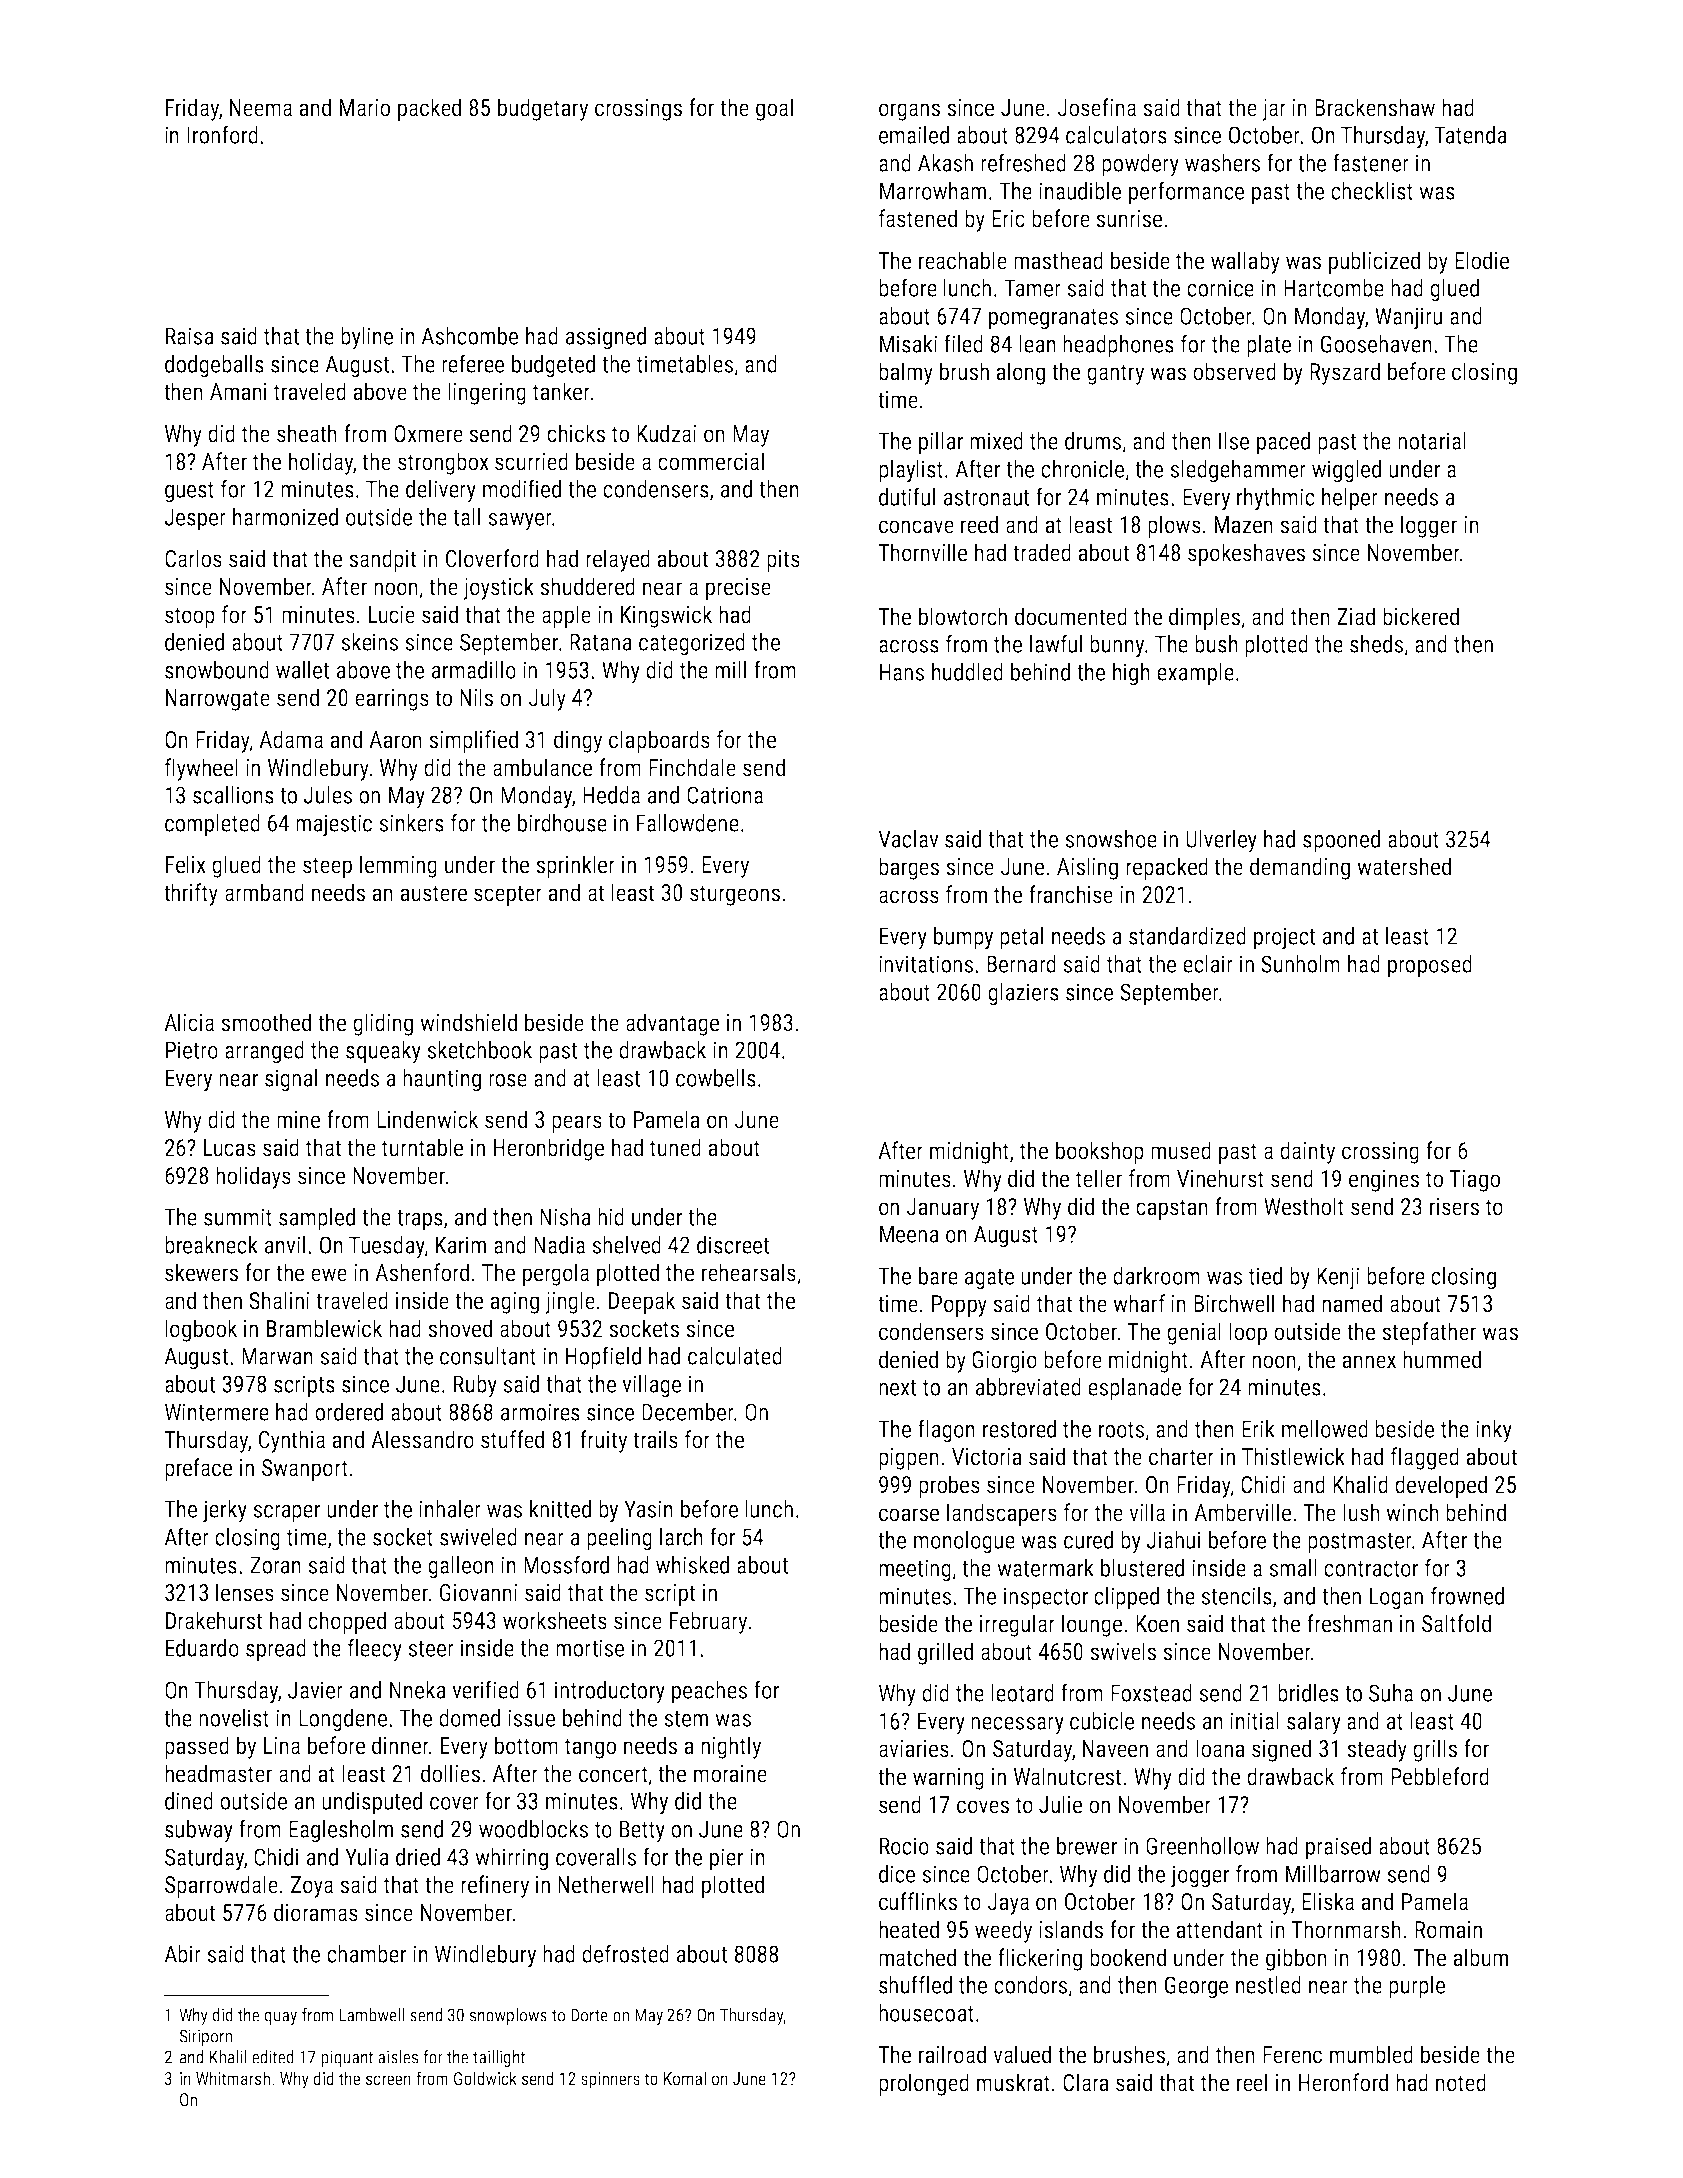 This screenshot has height=2178, width=1683. I want to click on Giorgio, so click(1004, 1362).
